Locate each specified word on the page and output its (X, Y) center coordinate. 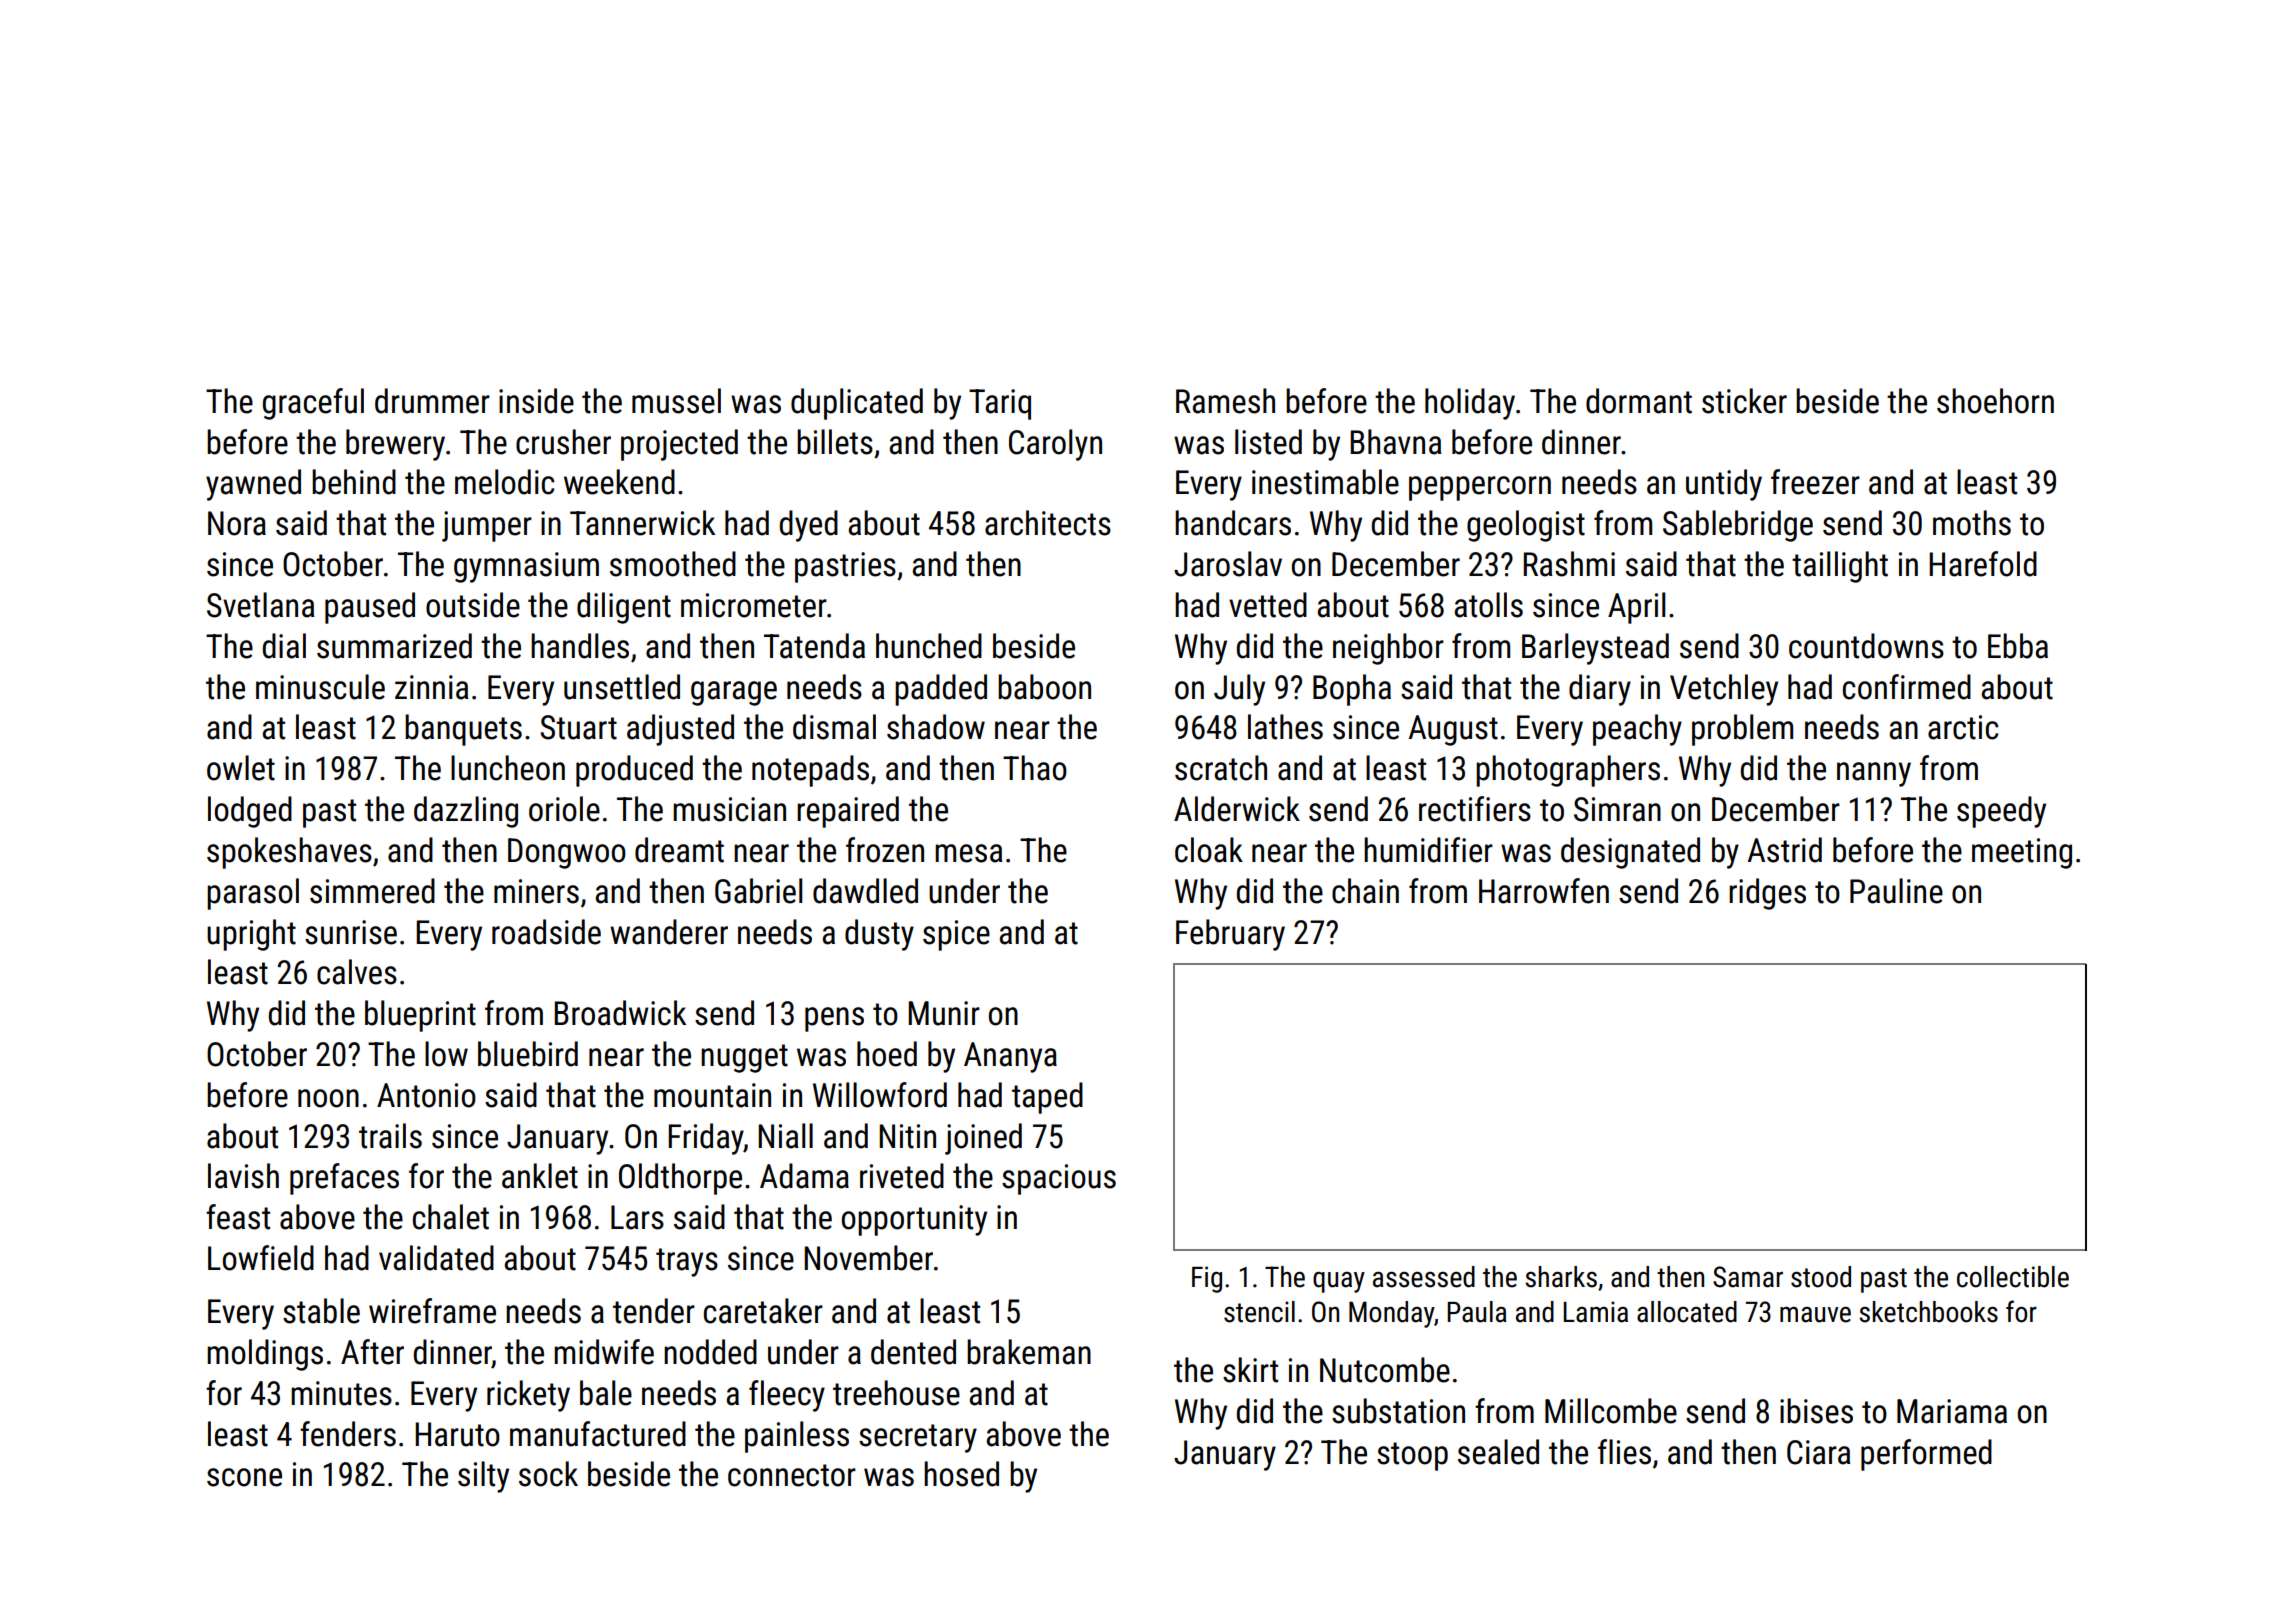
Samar (1748, 1277)
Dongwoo (567, 853)
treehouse (896, 1393)
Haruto (457, 1434)
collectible (2013, 1277)
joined (983, 1139)
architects (1048, 523)
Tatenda (814, 646)
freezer (1815, 482)
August (1453, 730)
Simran (1617, 809)
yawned (253, 485)
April (1636, 608)
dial (284, 646)
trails (390, 1136)
